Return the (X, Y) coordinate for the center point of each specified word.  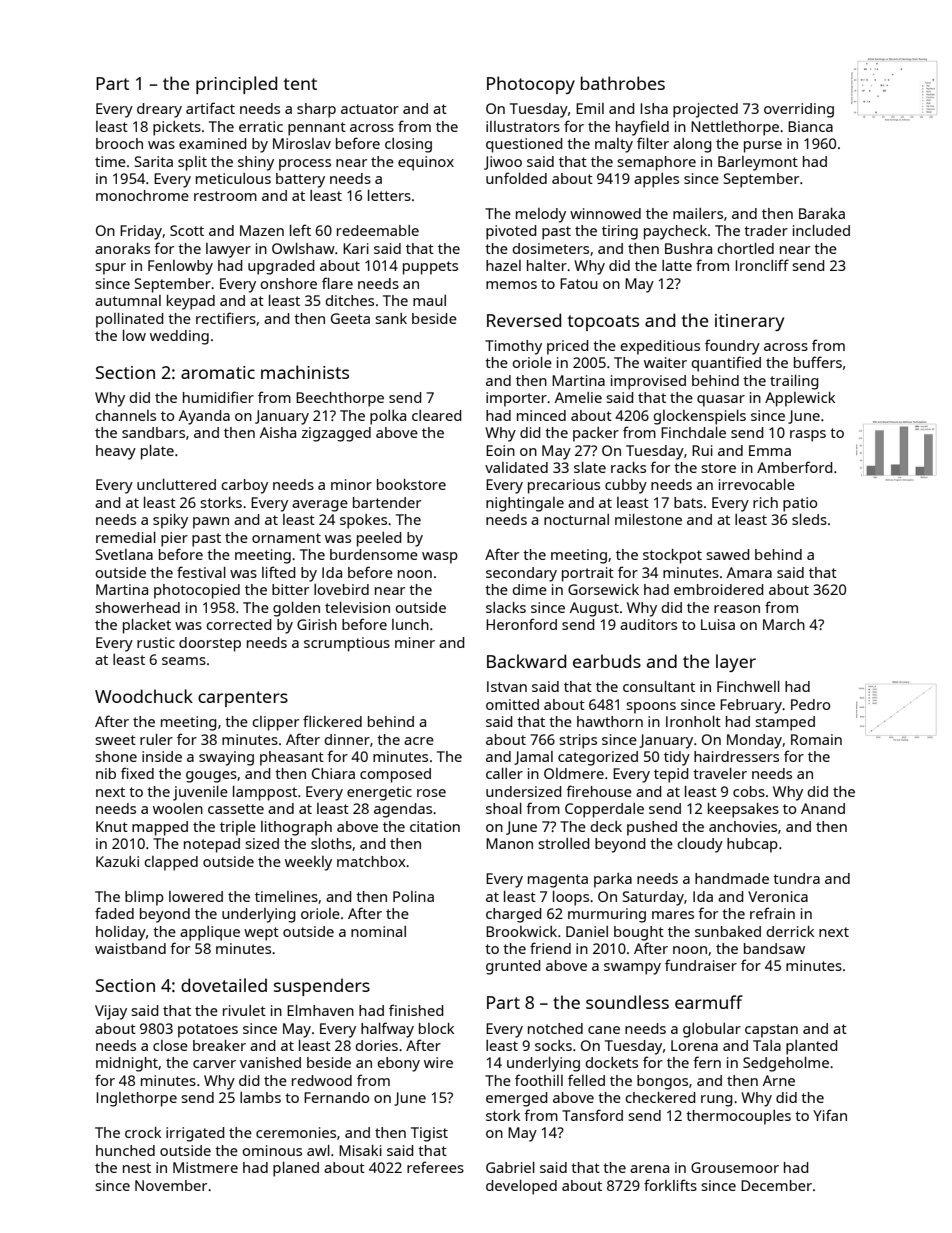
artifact (210, 108)
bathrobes (623, 83)
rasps (808, 436)
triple (238, 828)
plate (157, 452)
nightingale (525, 504)
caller (504, 773)
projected (705, 110)
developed (521, 1187)
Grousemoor (735, 1167)
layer (736, 663)
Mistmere (205, 1167)
